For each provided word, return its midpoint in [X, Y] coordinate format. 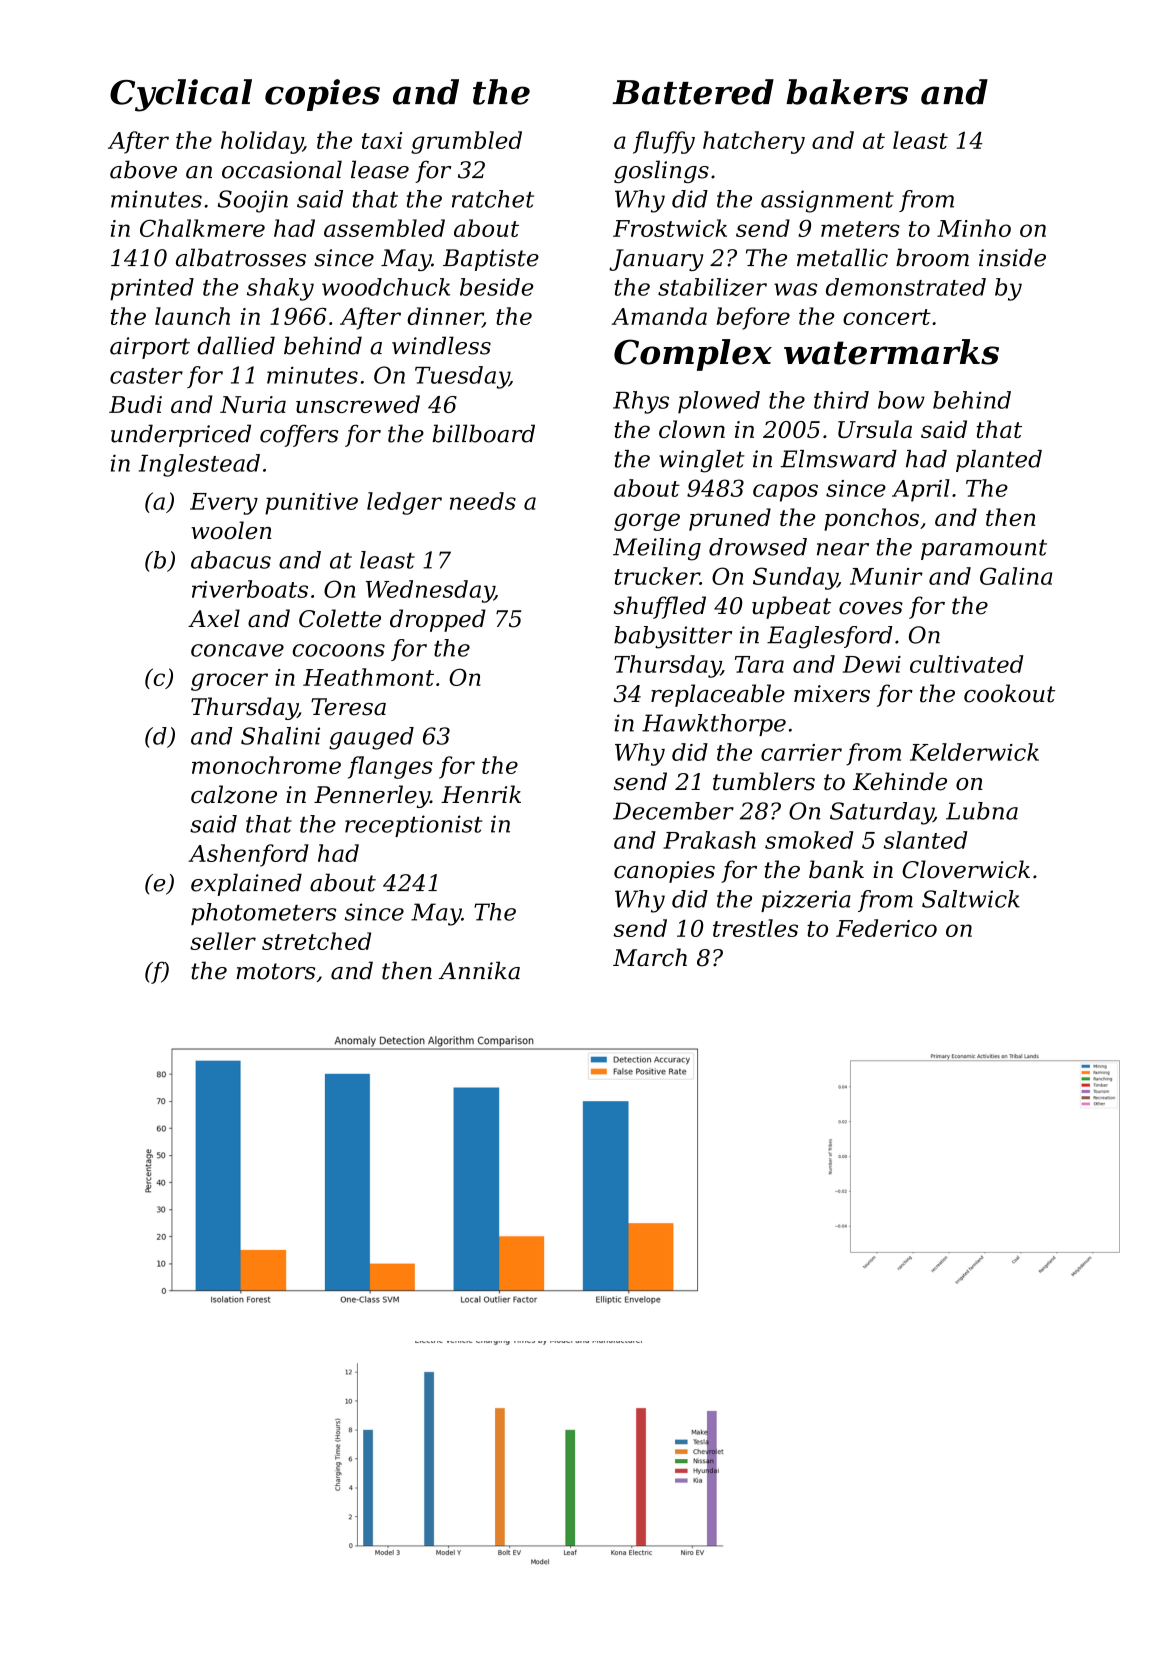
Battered [693, 92]
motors [275, 971]
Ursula [875, 429]
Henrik [481, 794]
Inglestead [199, 465]
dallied [236, 345]
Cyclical [181, 95]
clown [692, 429]
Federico [886, 928]
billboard [483, 433]
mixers [832, 694]
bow [901, 400]
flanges [390, 767]
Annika [479, 970]
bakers [847, 92]
